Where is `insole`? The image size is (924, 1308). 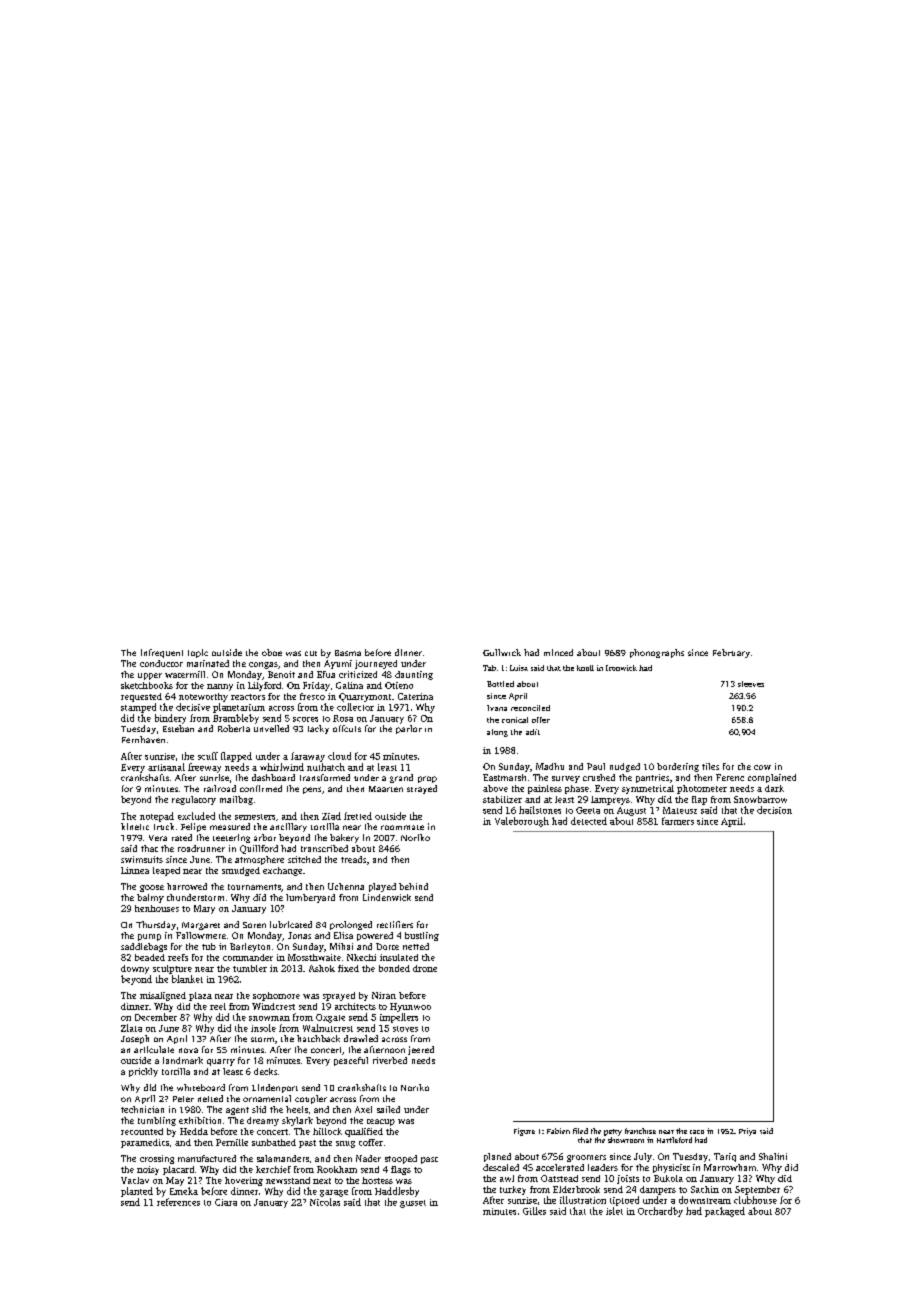 insole is located at coordinates (263, 1028).
